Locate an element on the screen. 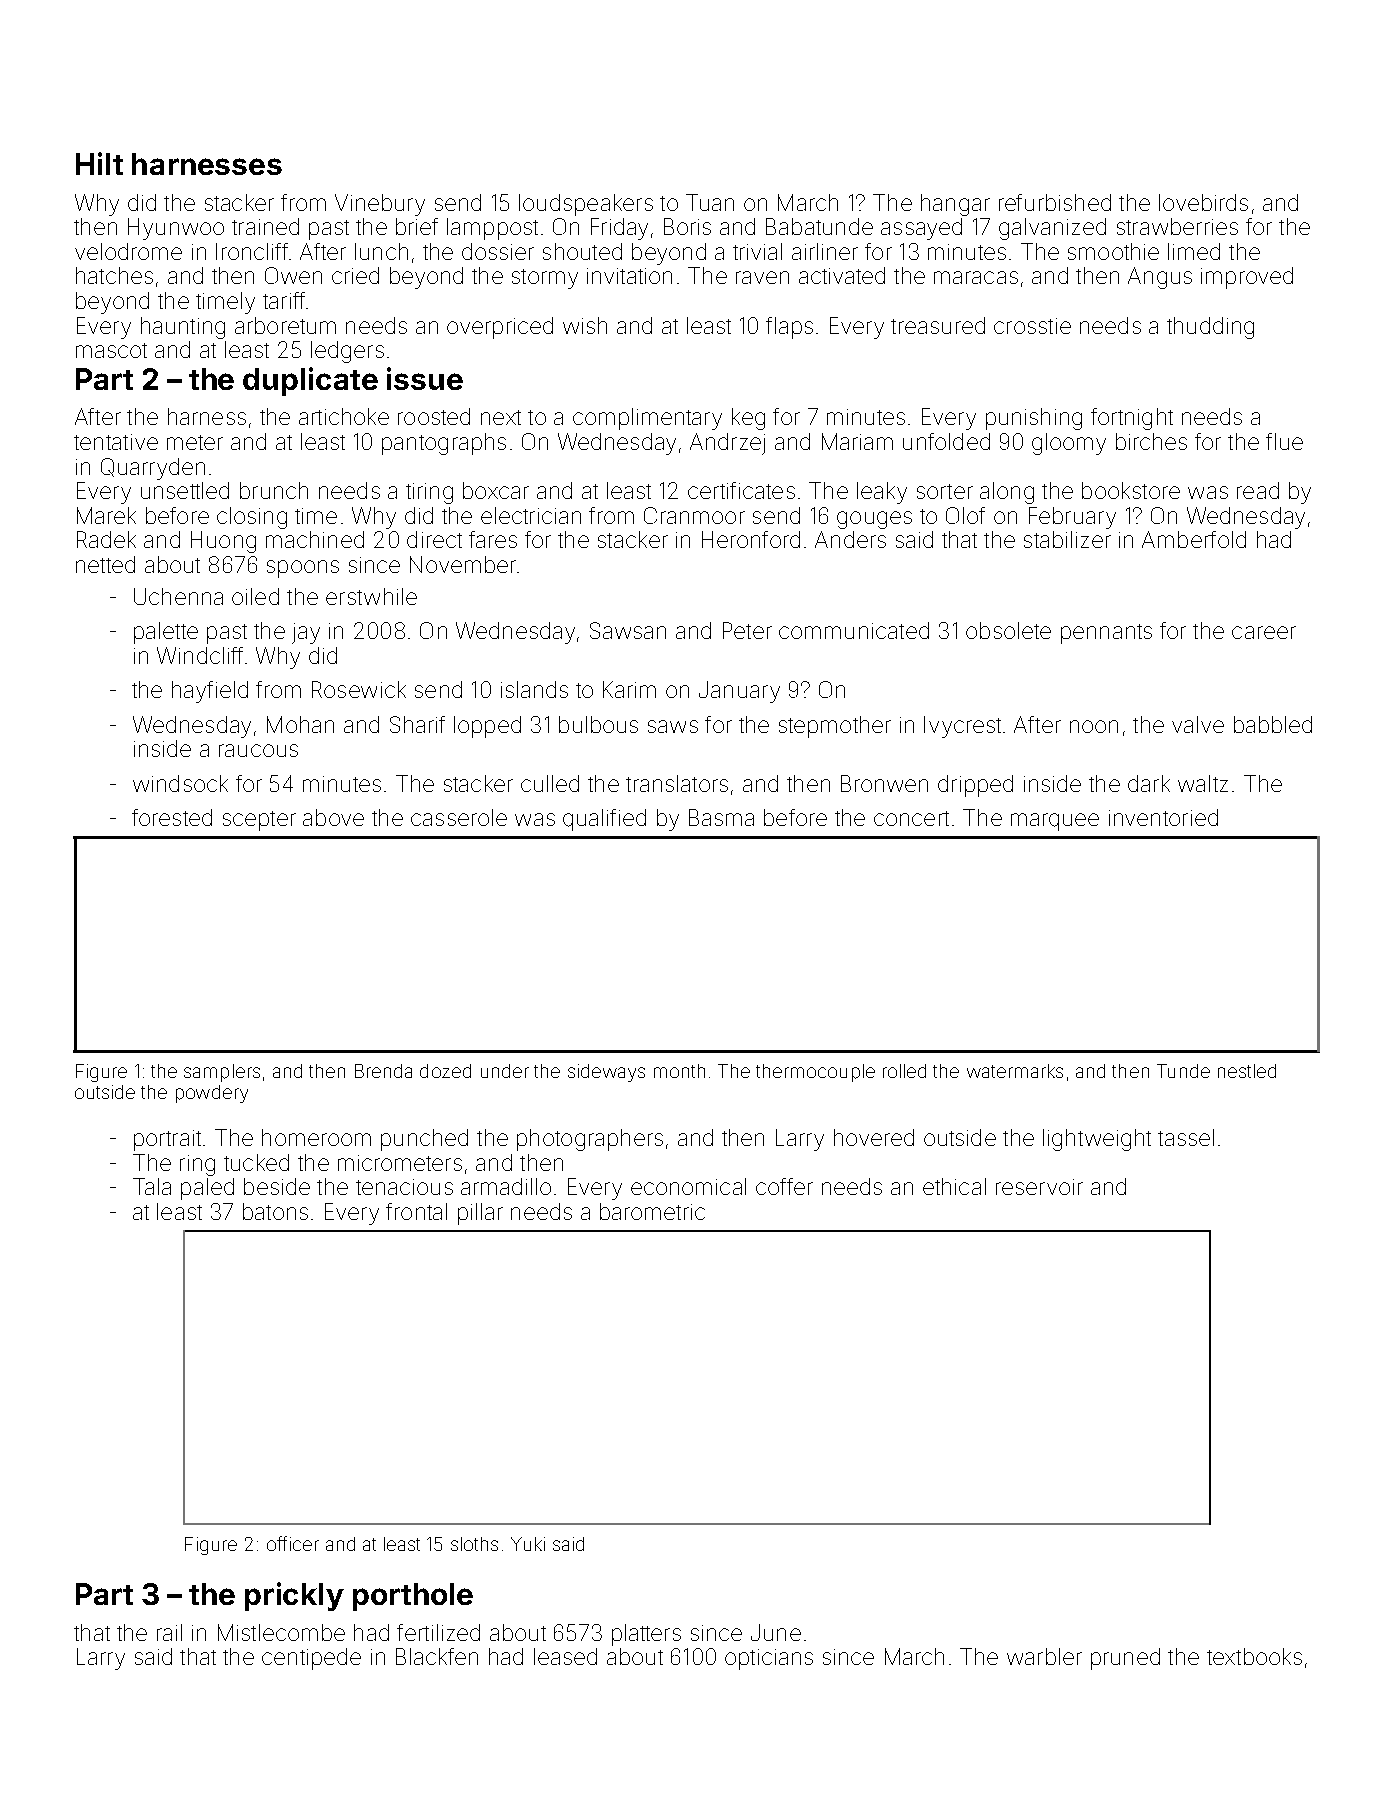 The height and width of the screenshot is (1804, 1394). flue is located at coordinates (1284, 441).
